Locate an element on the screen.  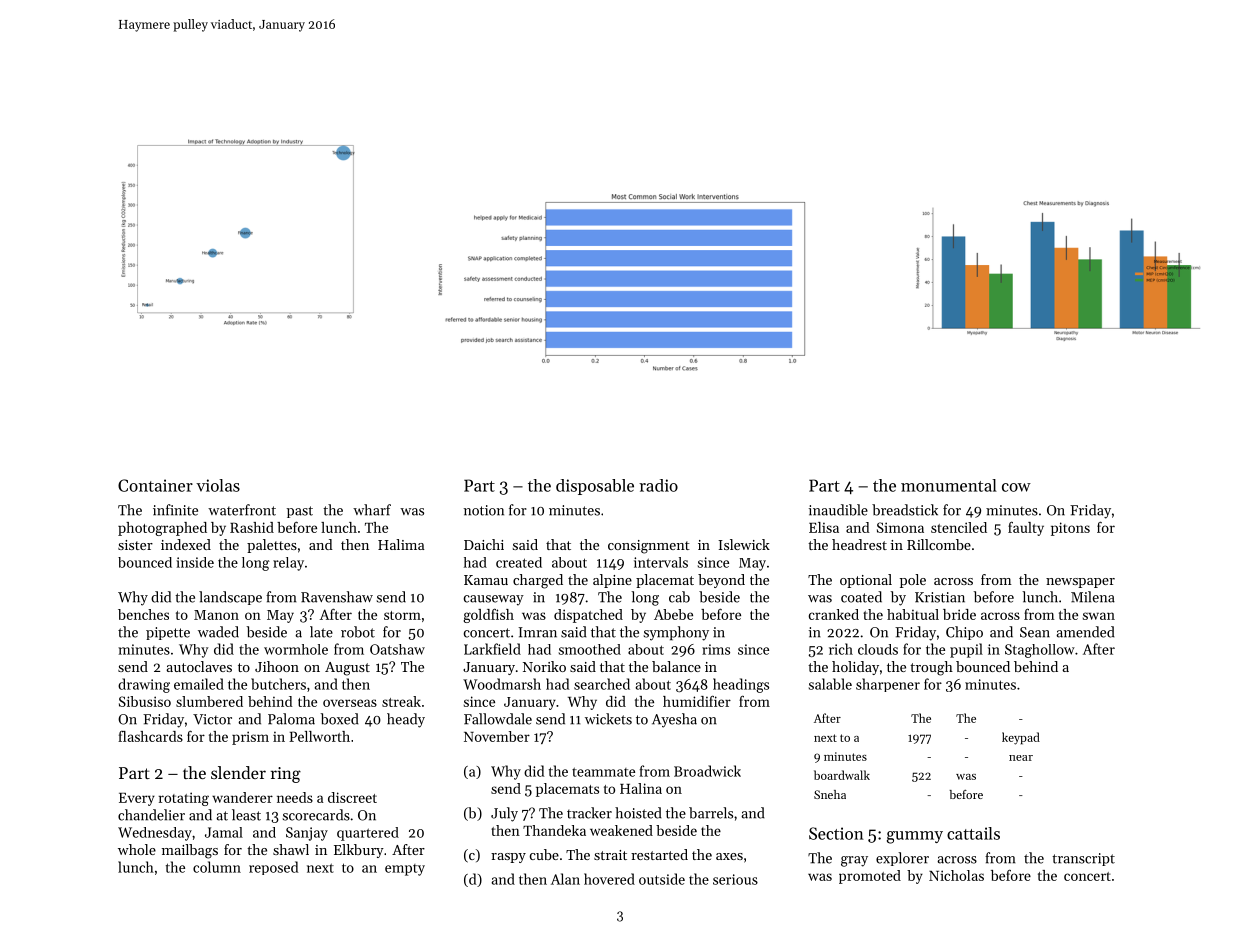
barrels is located at coordinates (711, 813).
